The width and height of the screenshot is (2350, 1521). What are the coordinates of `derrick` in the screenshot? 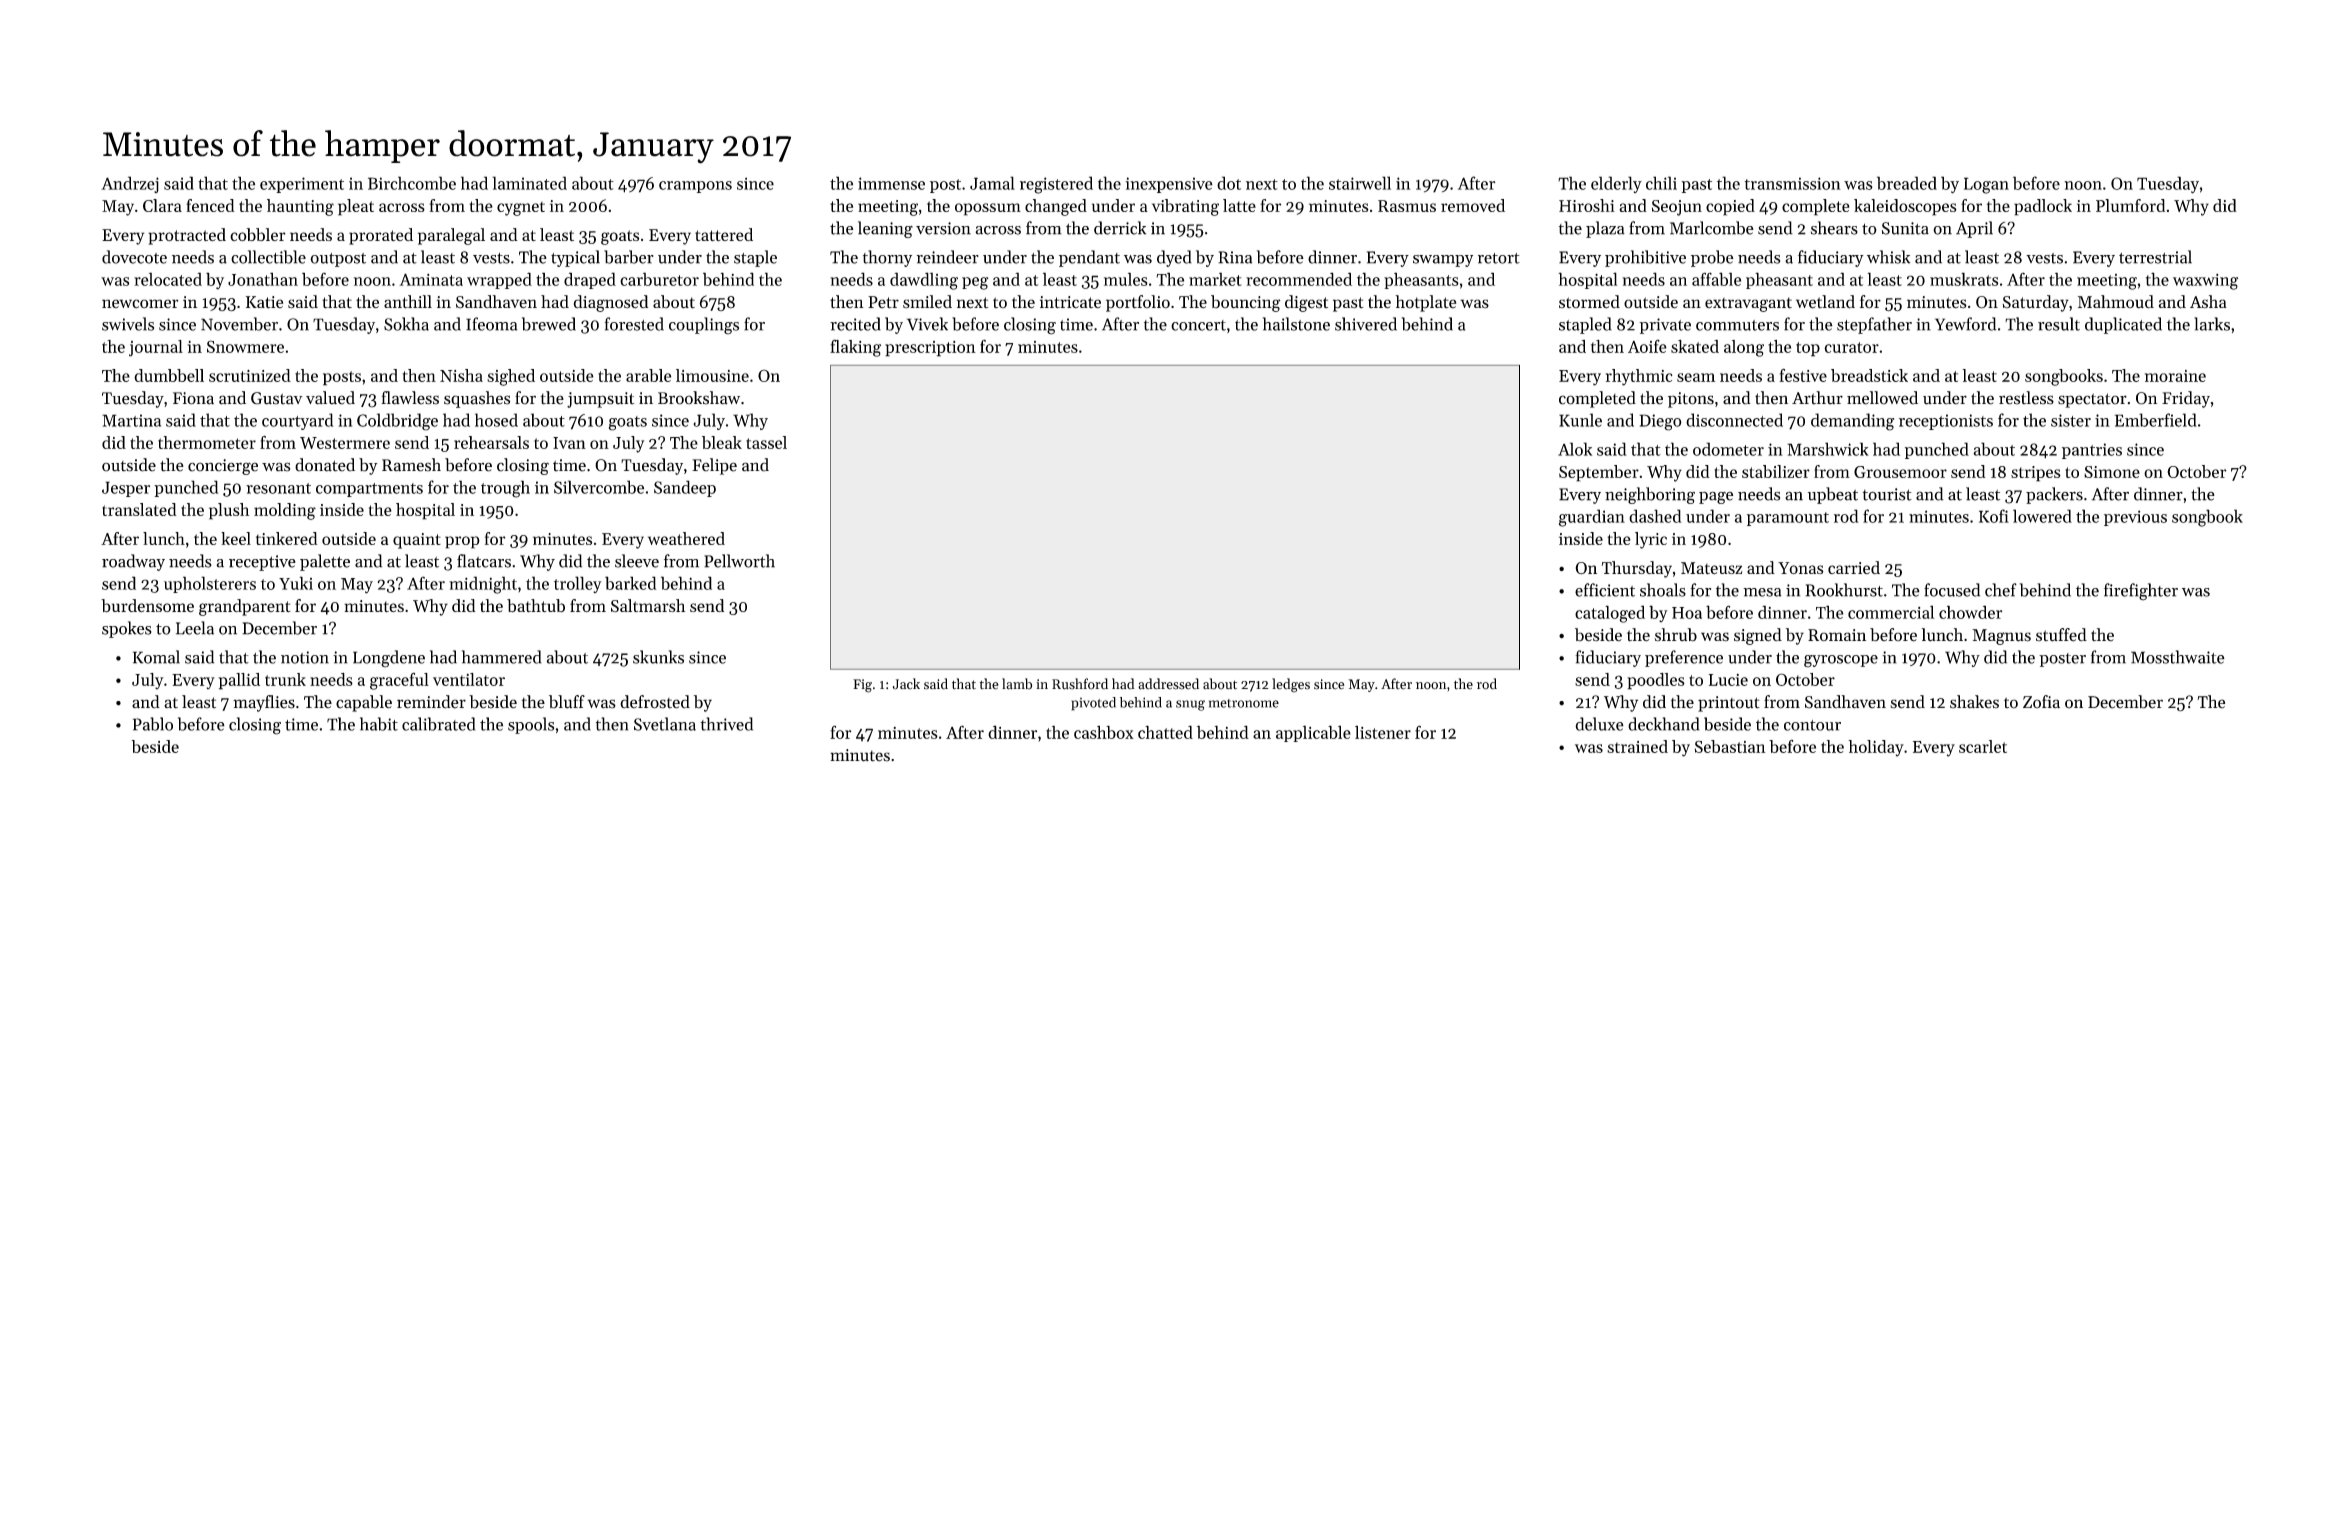 It's located at (1120, 228).
